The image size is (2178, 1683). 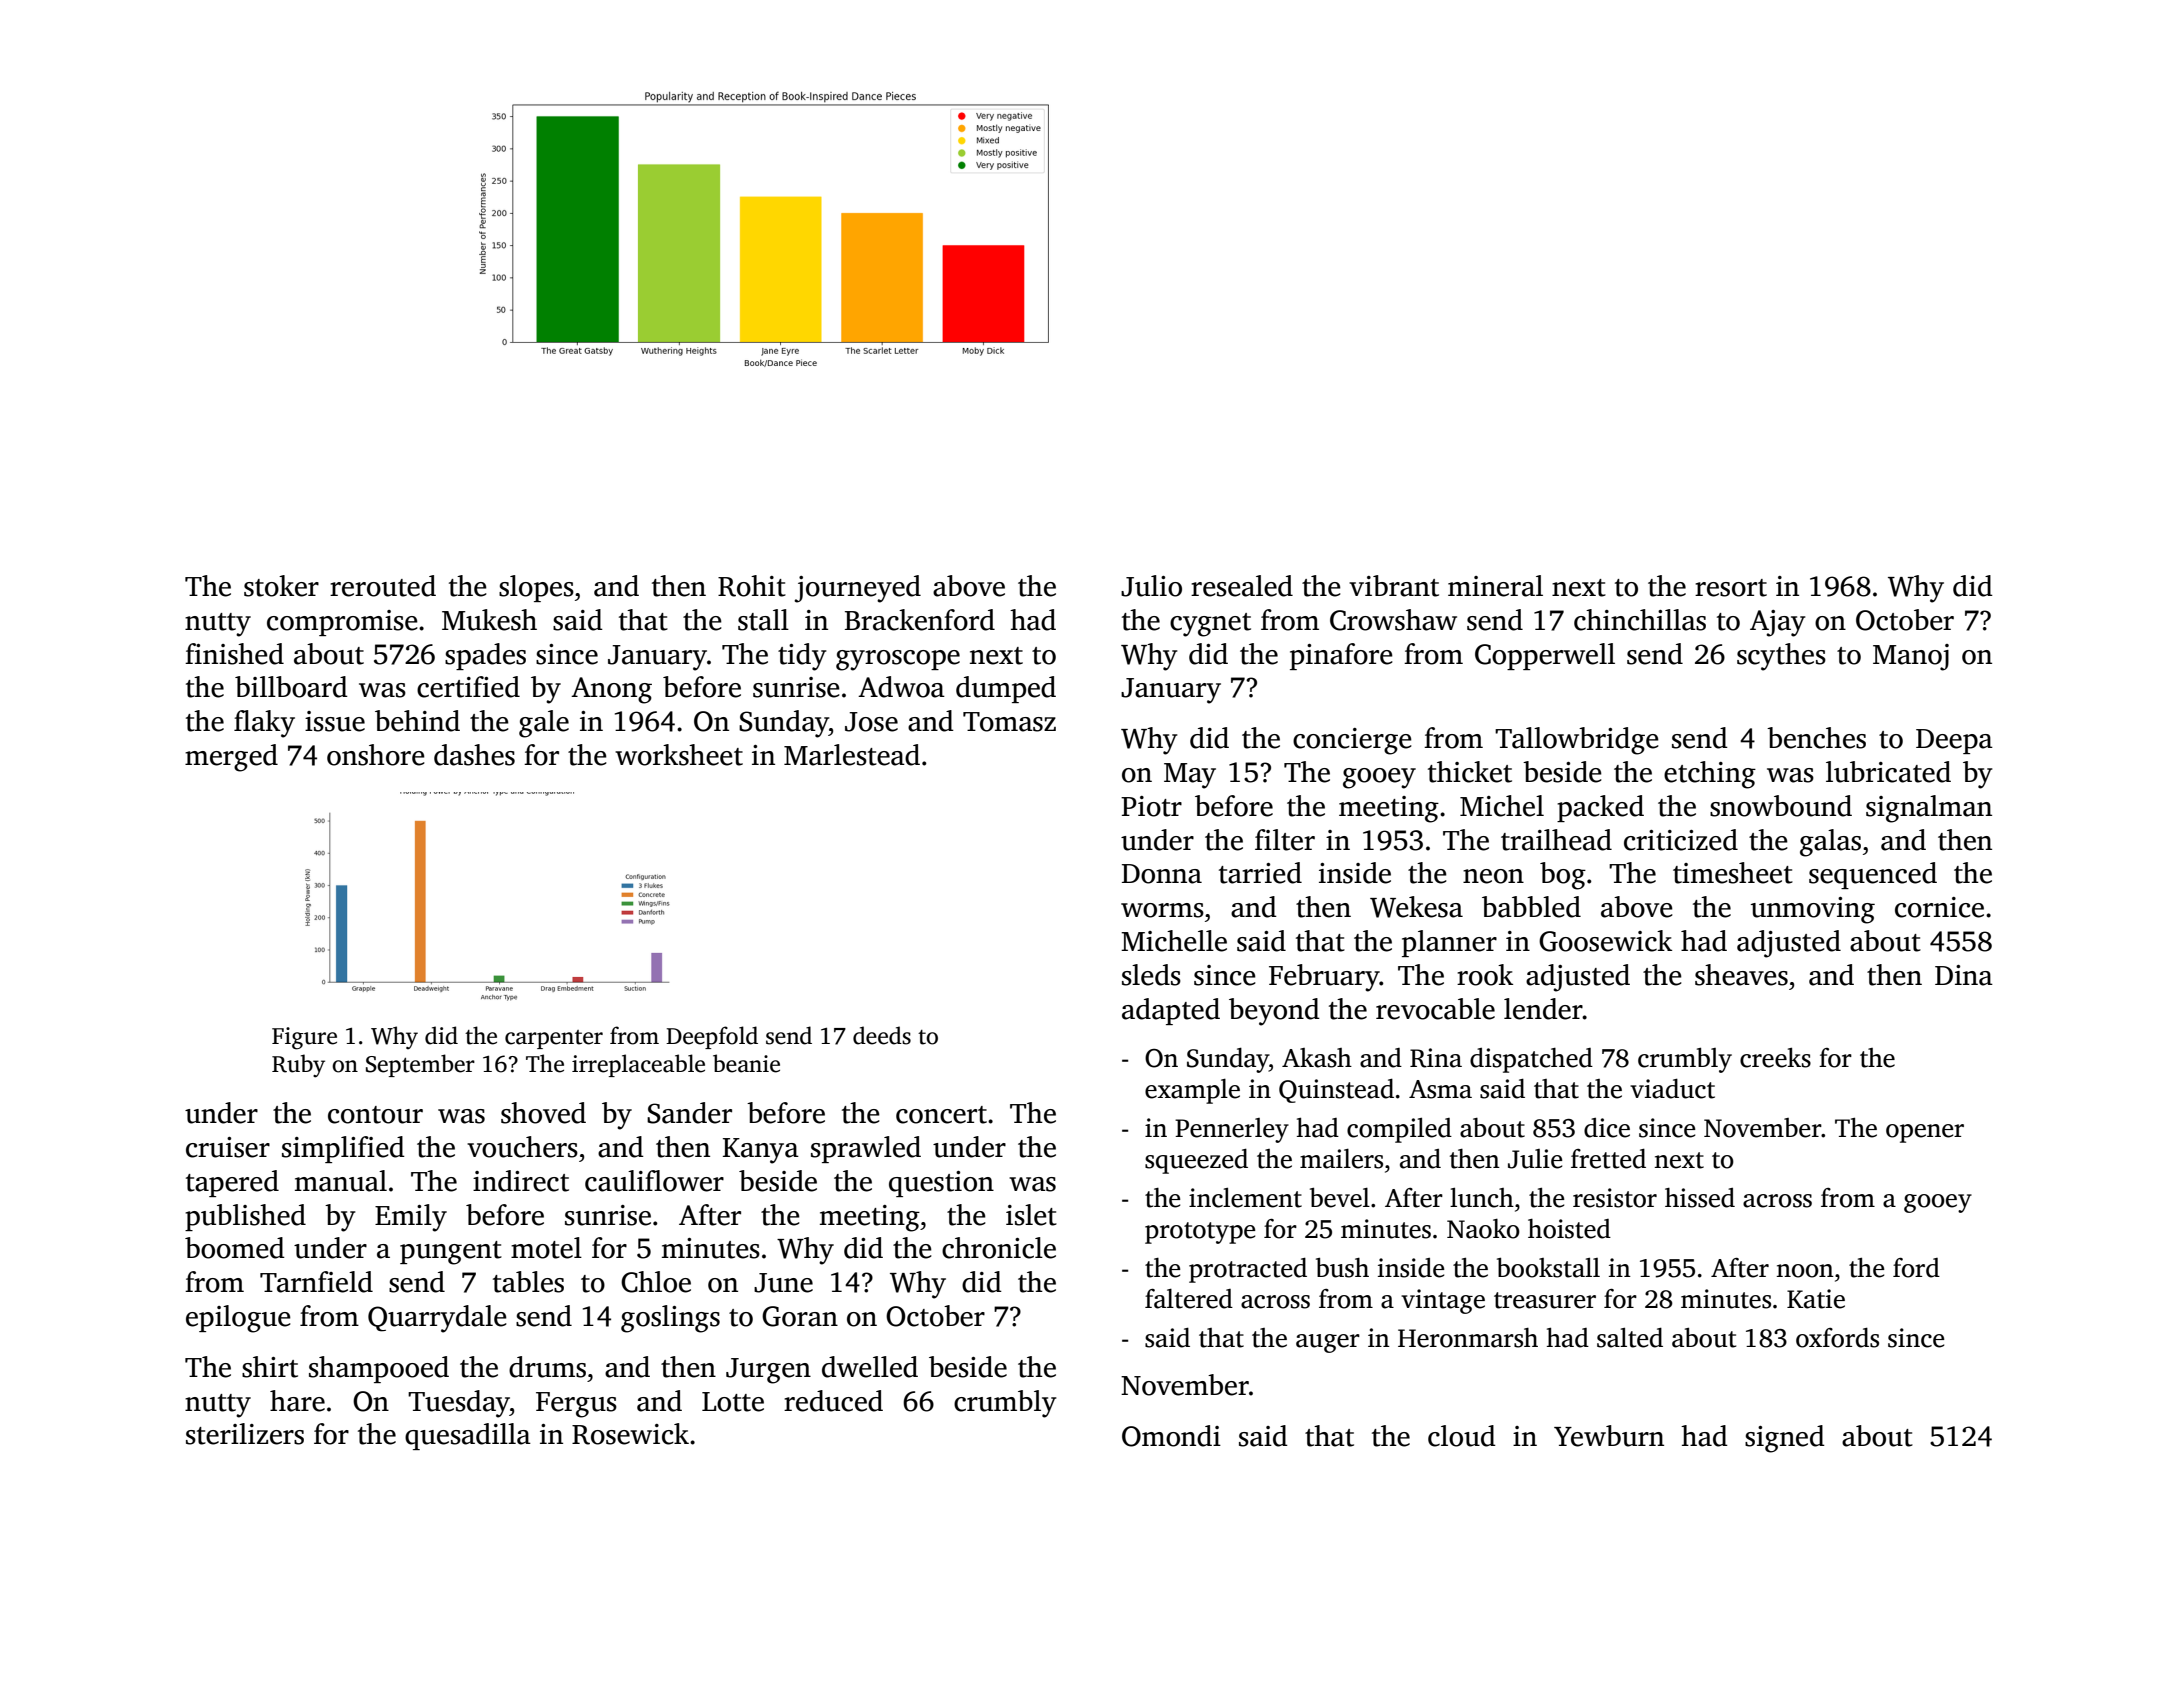 I want to click on sequenced, so click(x=1873, y=875).
